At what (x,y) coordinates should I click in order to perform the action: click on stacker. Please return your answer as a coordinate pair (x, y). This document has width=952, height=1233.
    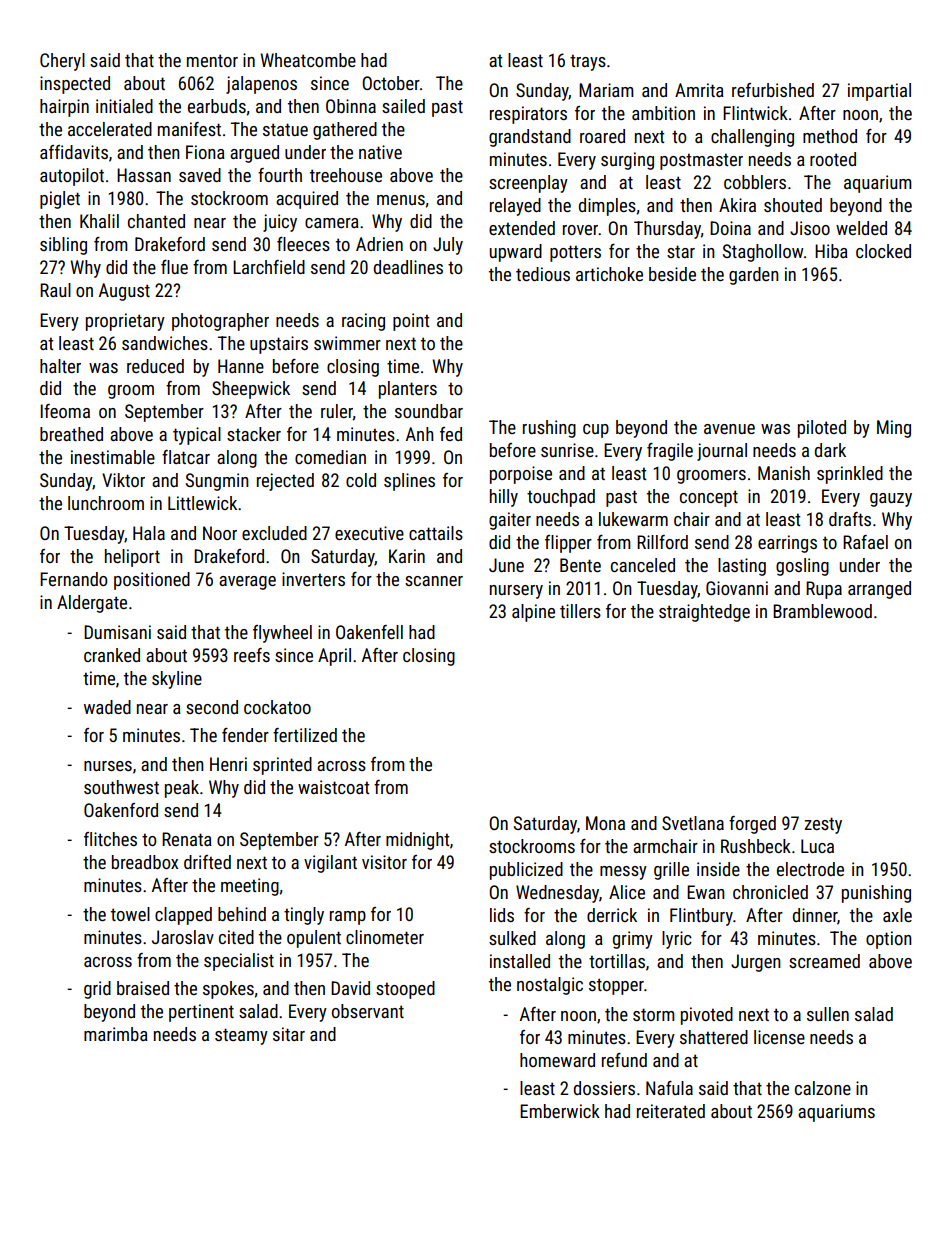
    Looking at the image, I should click on (254, 434).
